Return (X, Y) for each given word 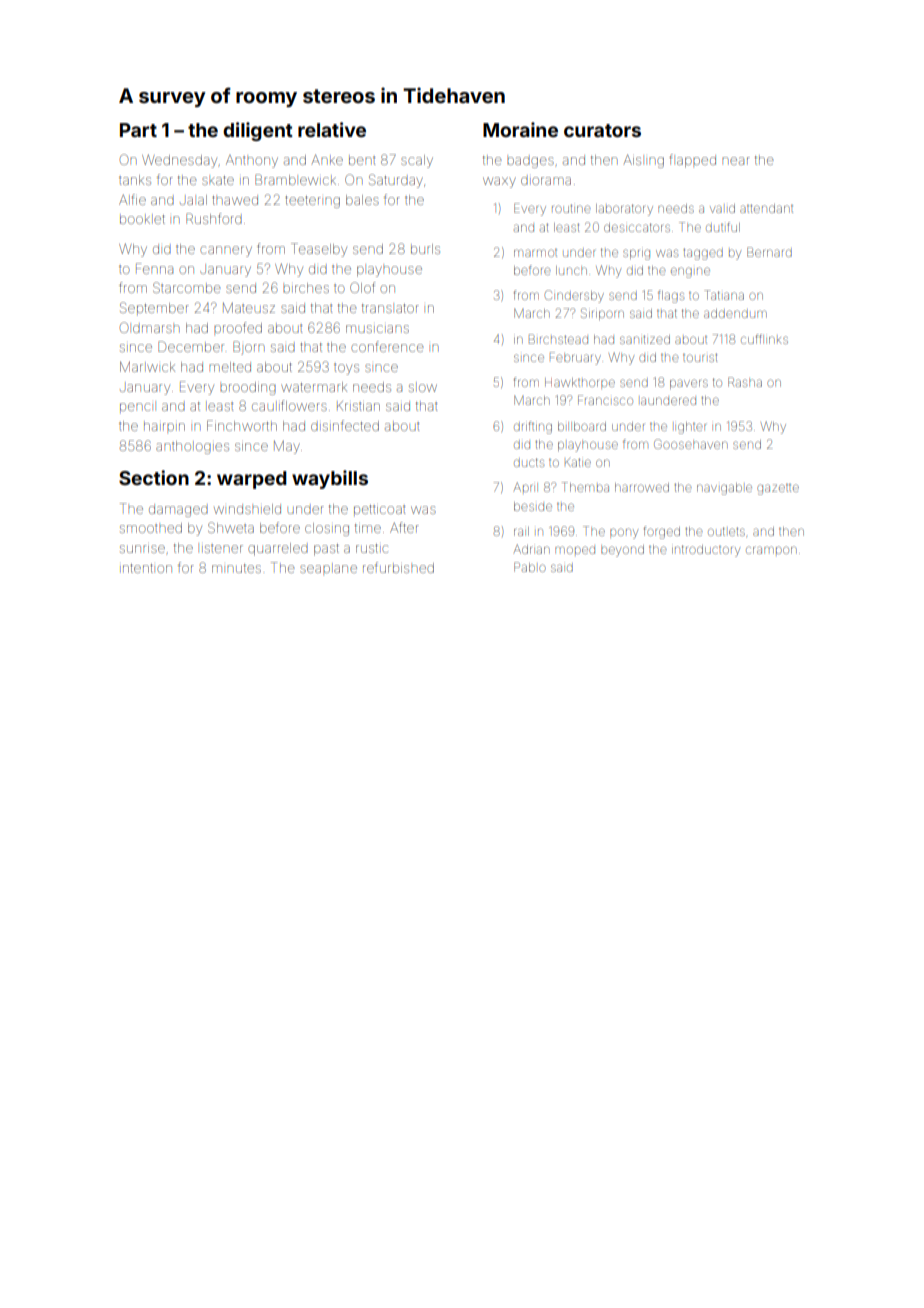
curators (602, 130)
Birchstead (558, 339)
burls (425, 249)
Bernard (769, 252)
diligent (258, 131)
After (404, 527)
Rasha (745, 382)
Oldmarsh (149, 327)
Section (154, 477)
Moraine (520, 129)
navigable (724, 489)
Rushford (214, 218)
